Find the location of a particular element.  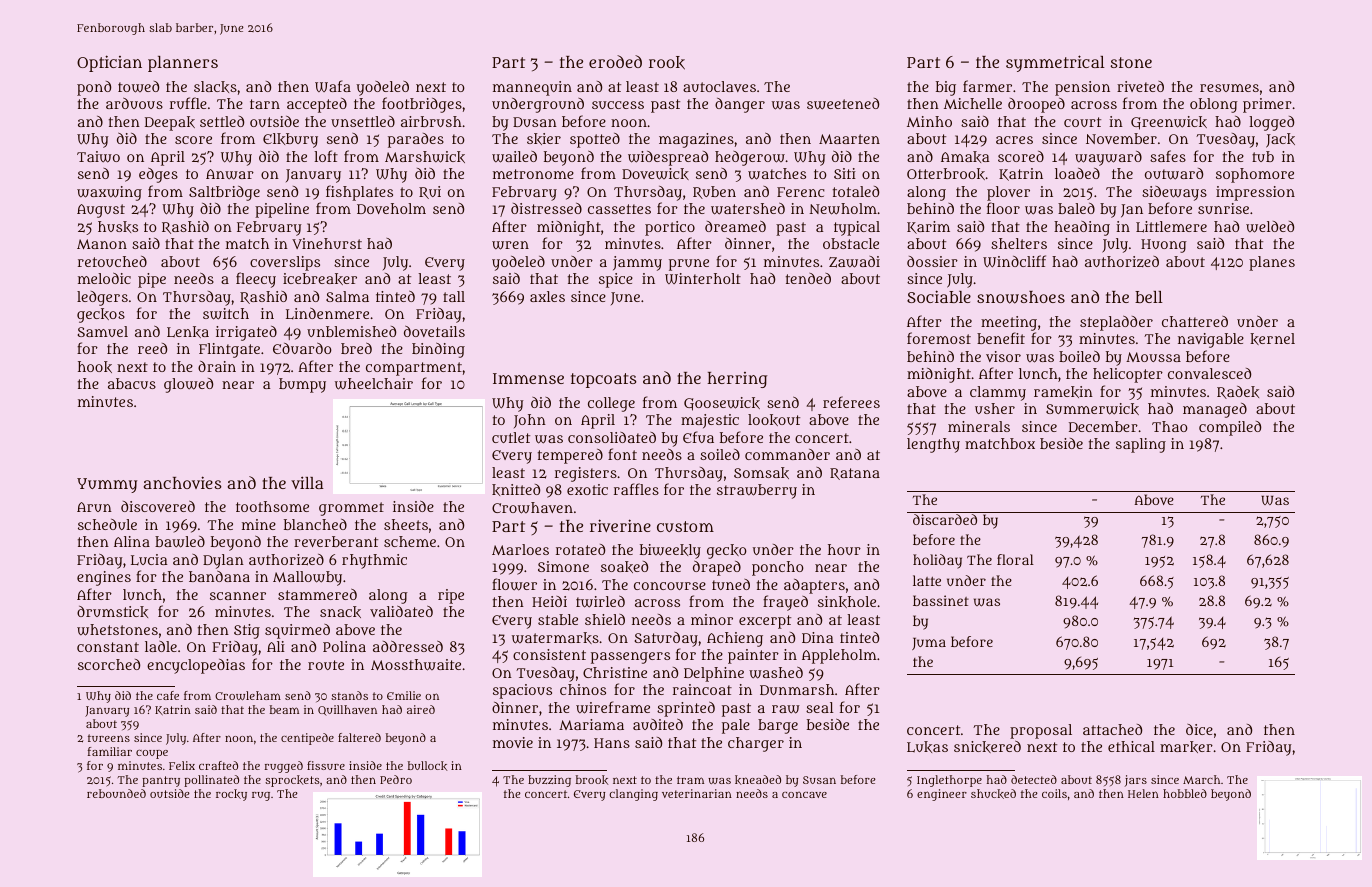

floral is located at coordinates (1015, 559).
